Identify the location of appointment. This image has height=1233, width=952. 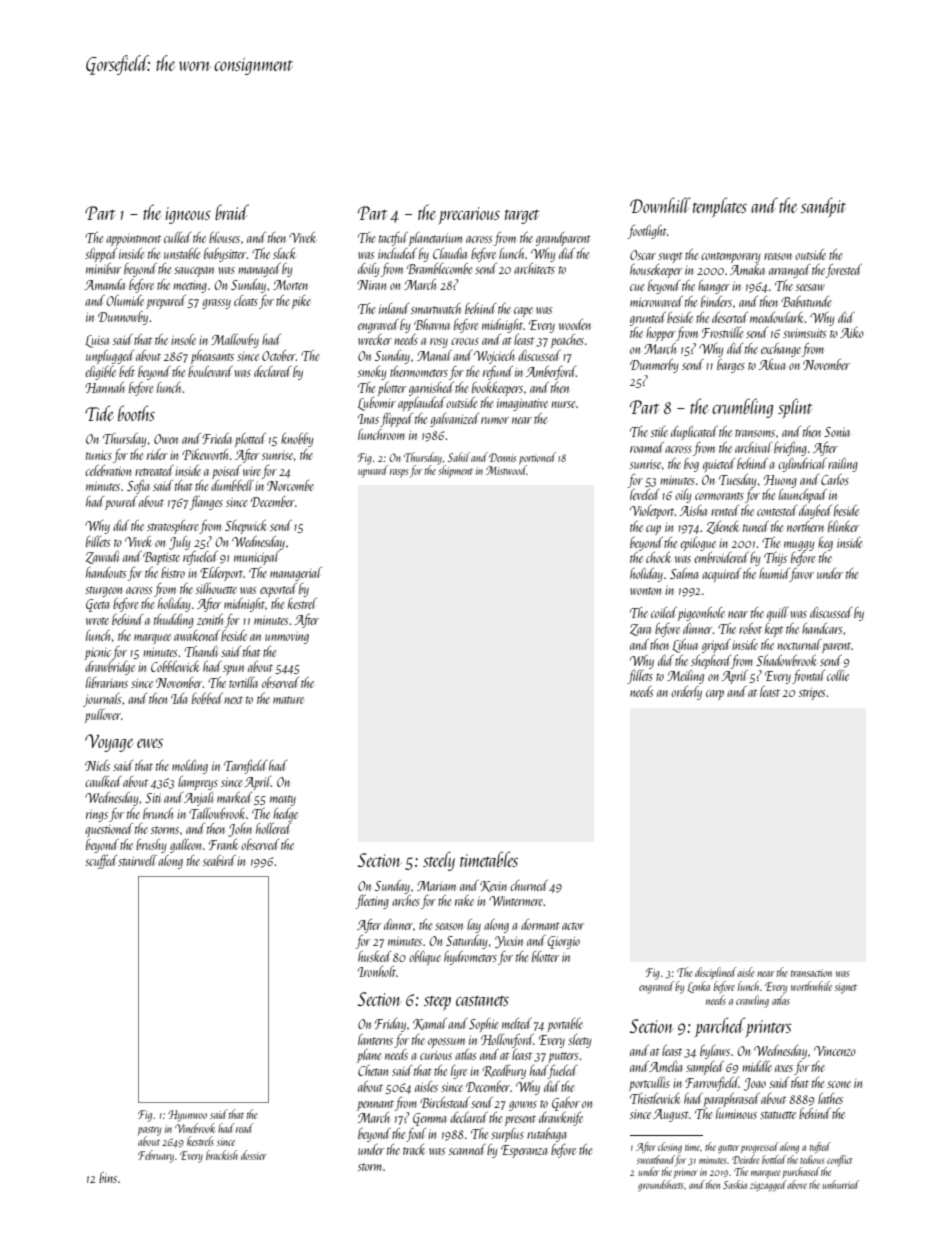
(133, 240).
